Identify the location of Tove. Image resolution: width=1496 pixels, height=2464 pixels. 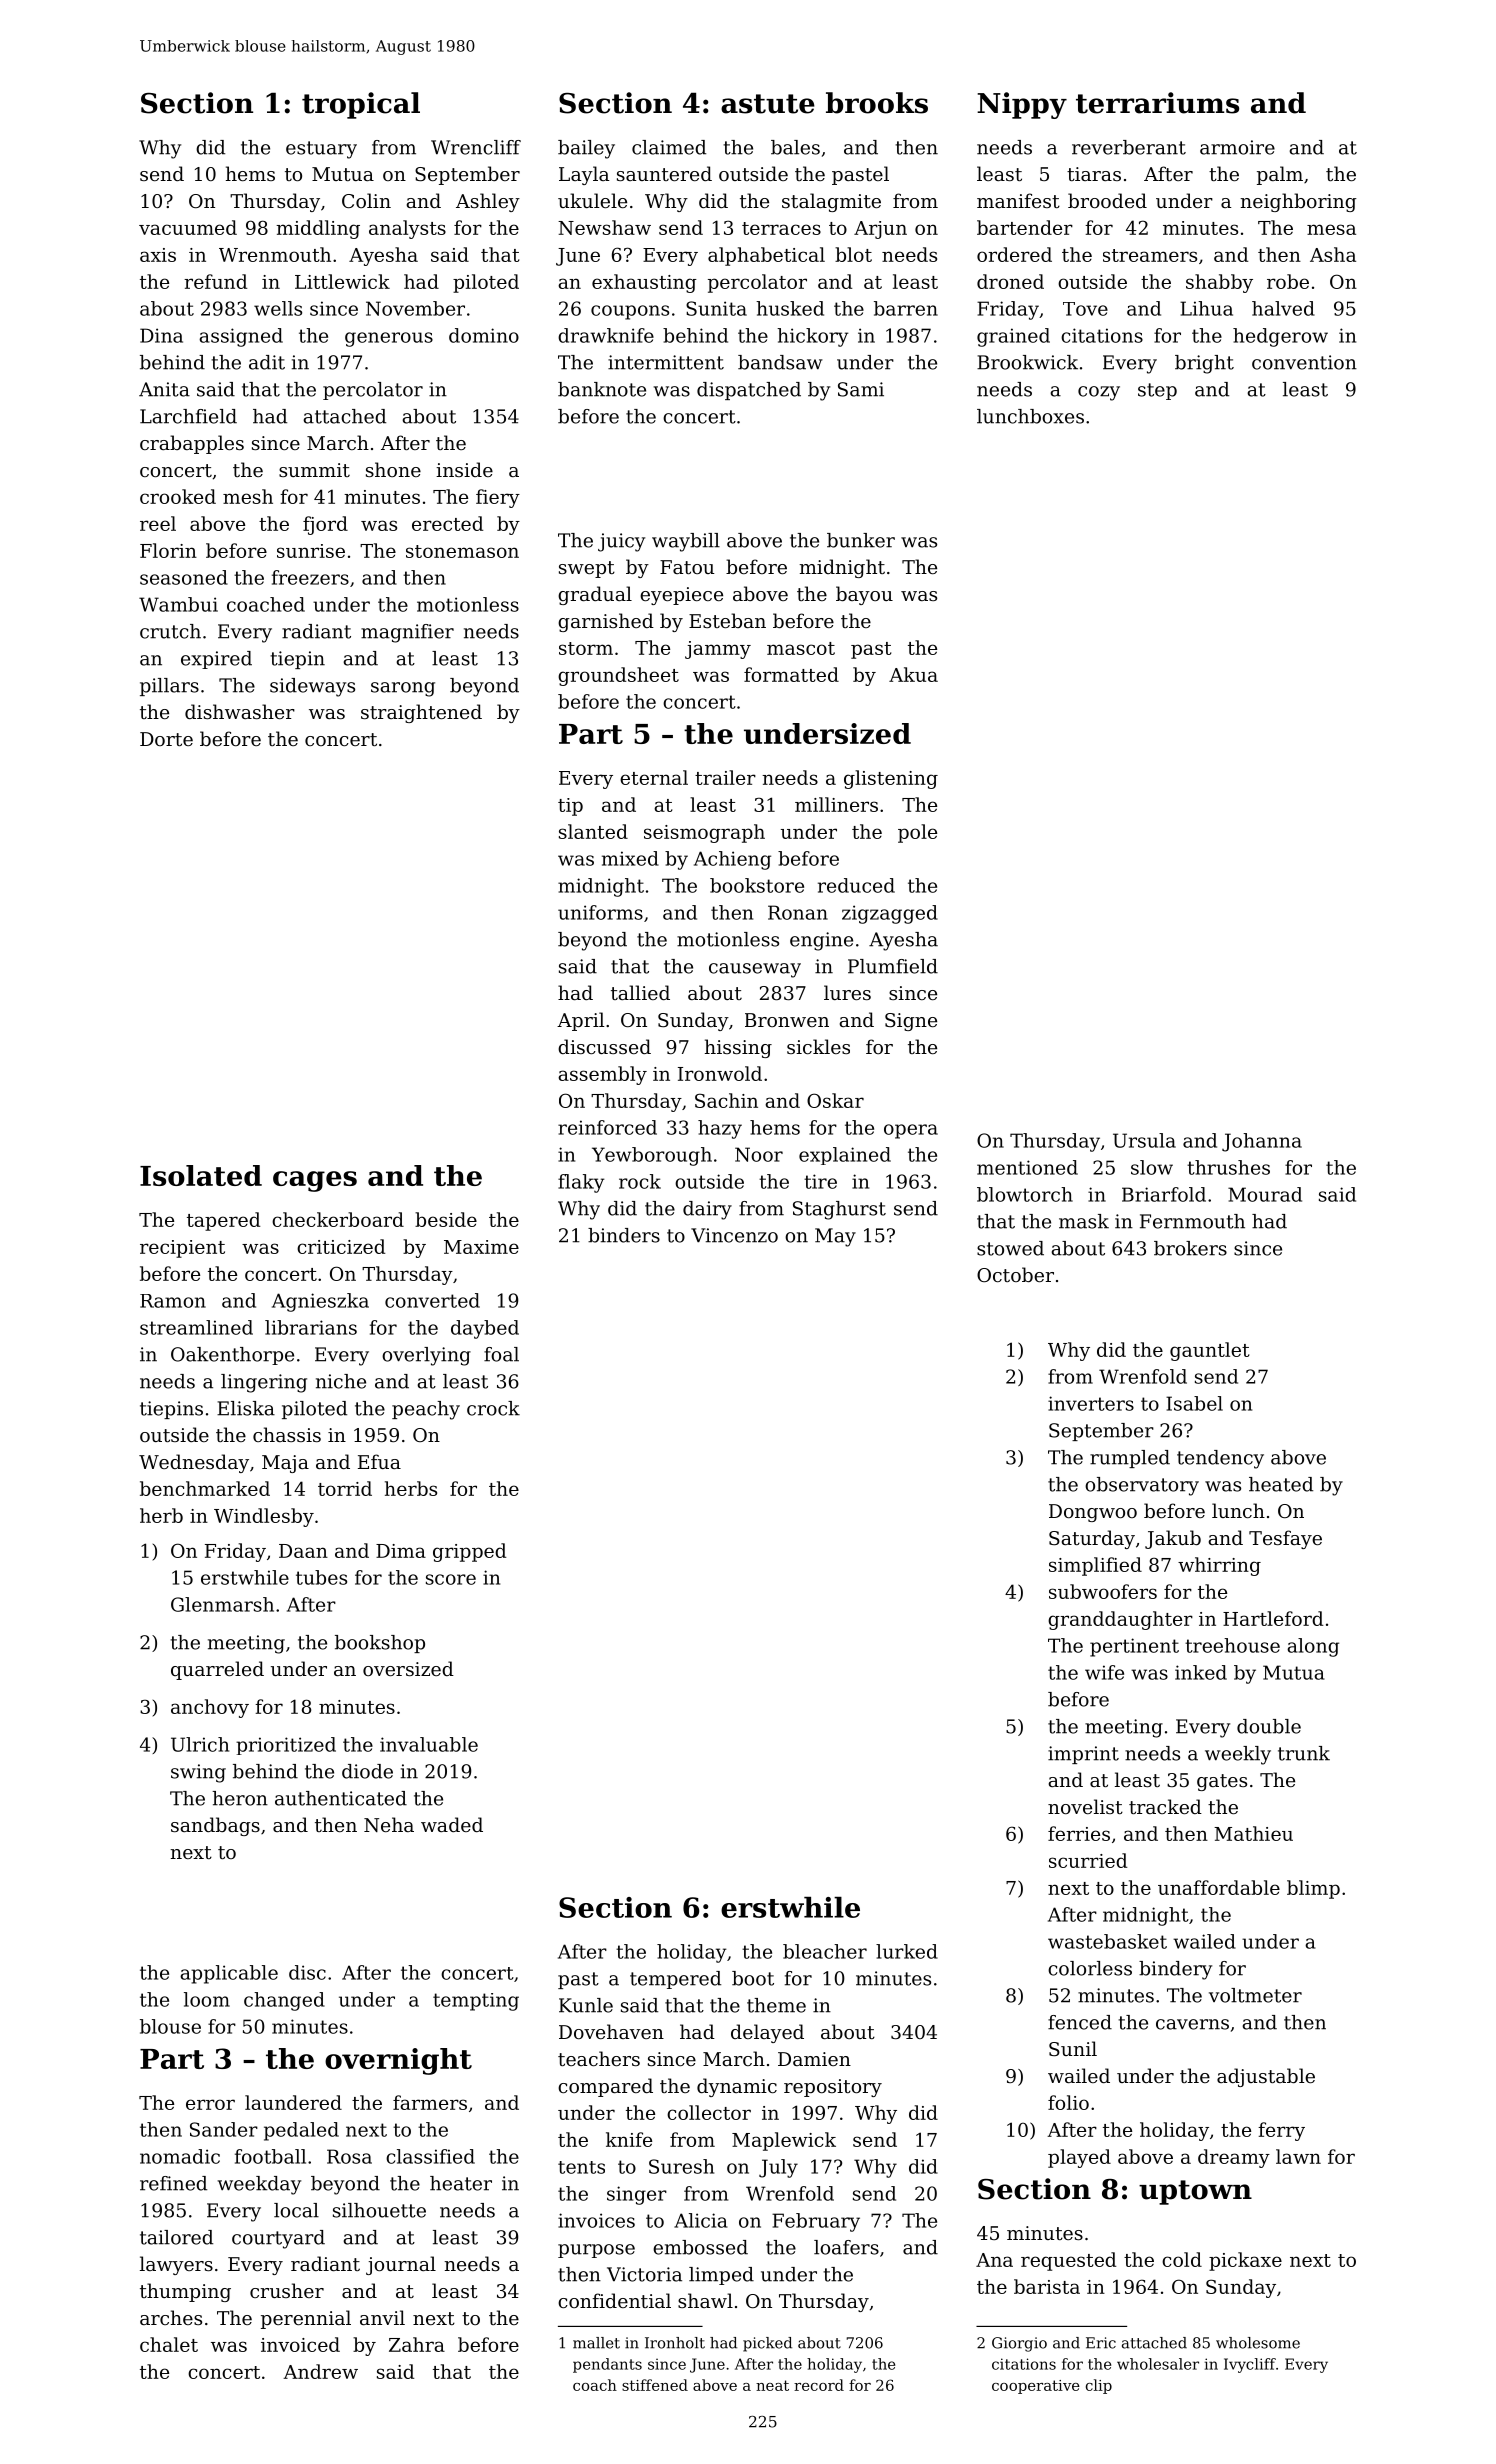
(1085, 309).
